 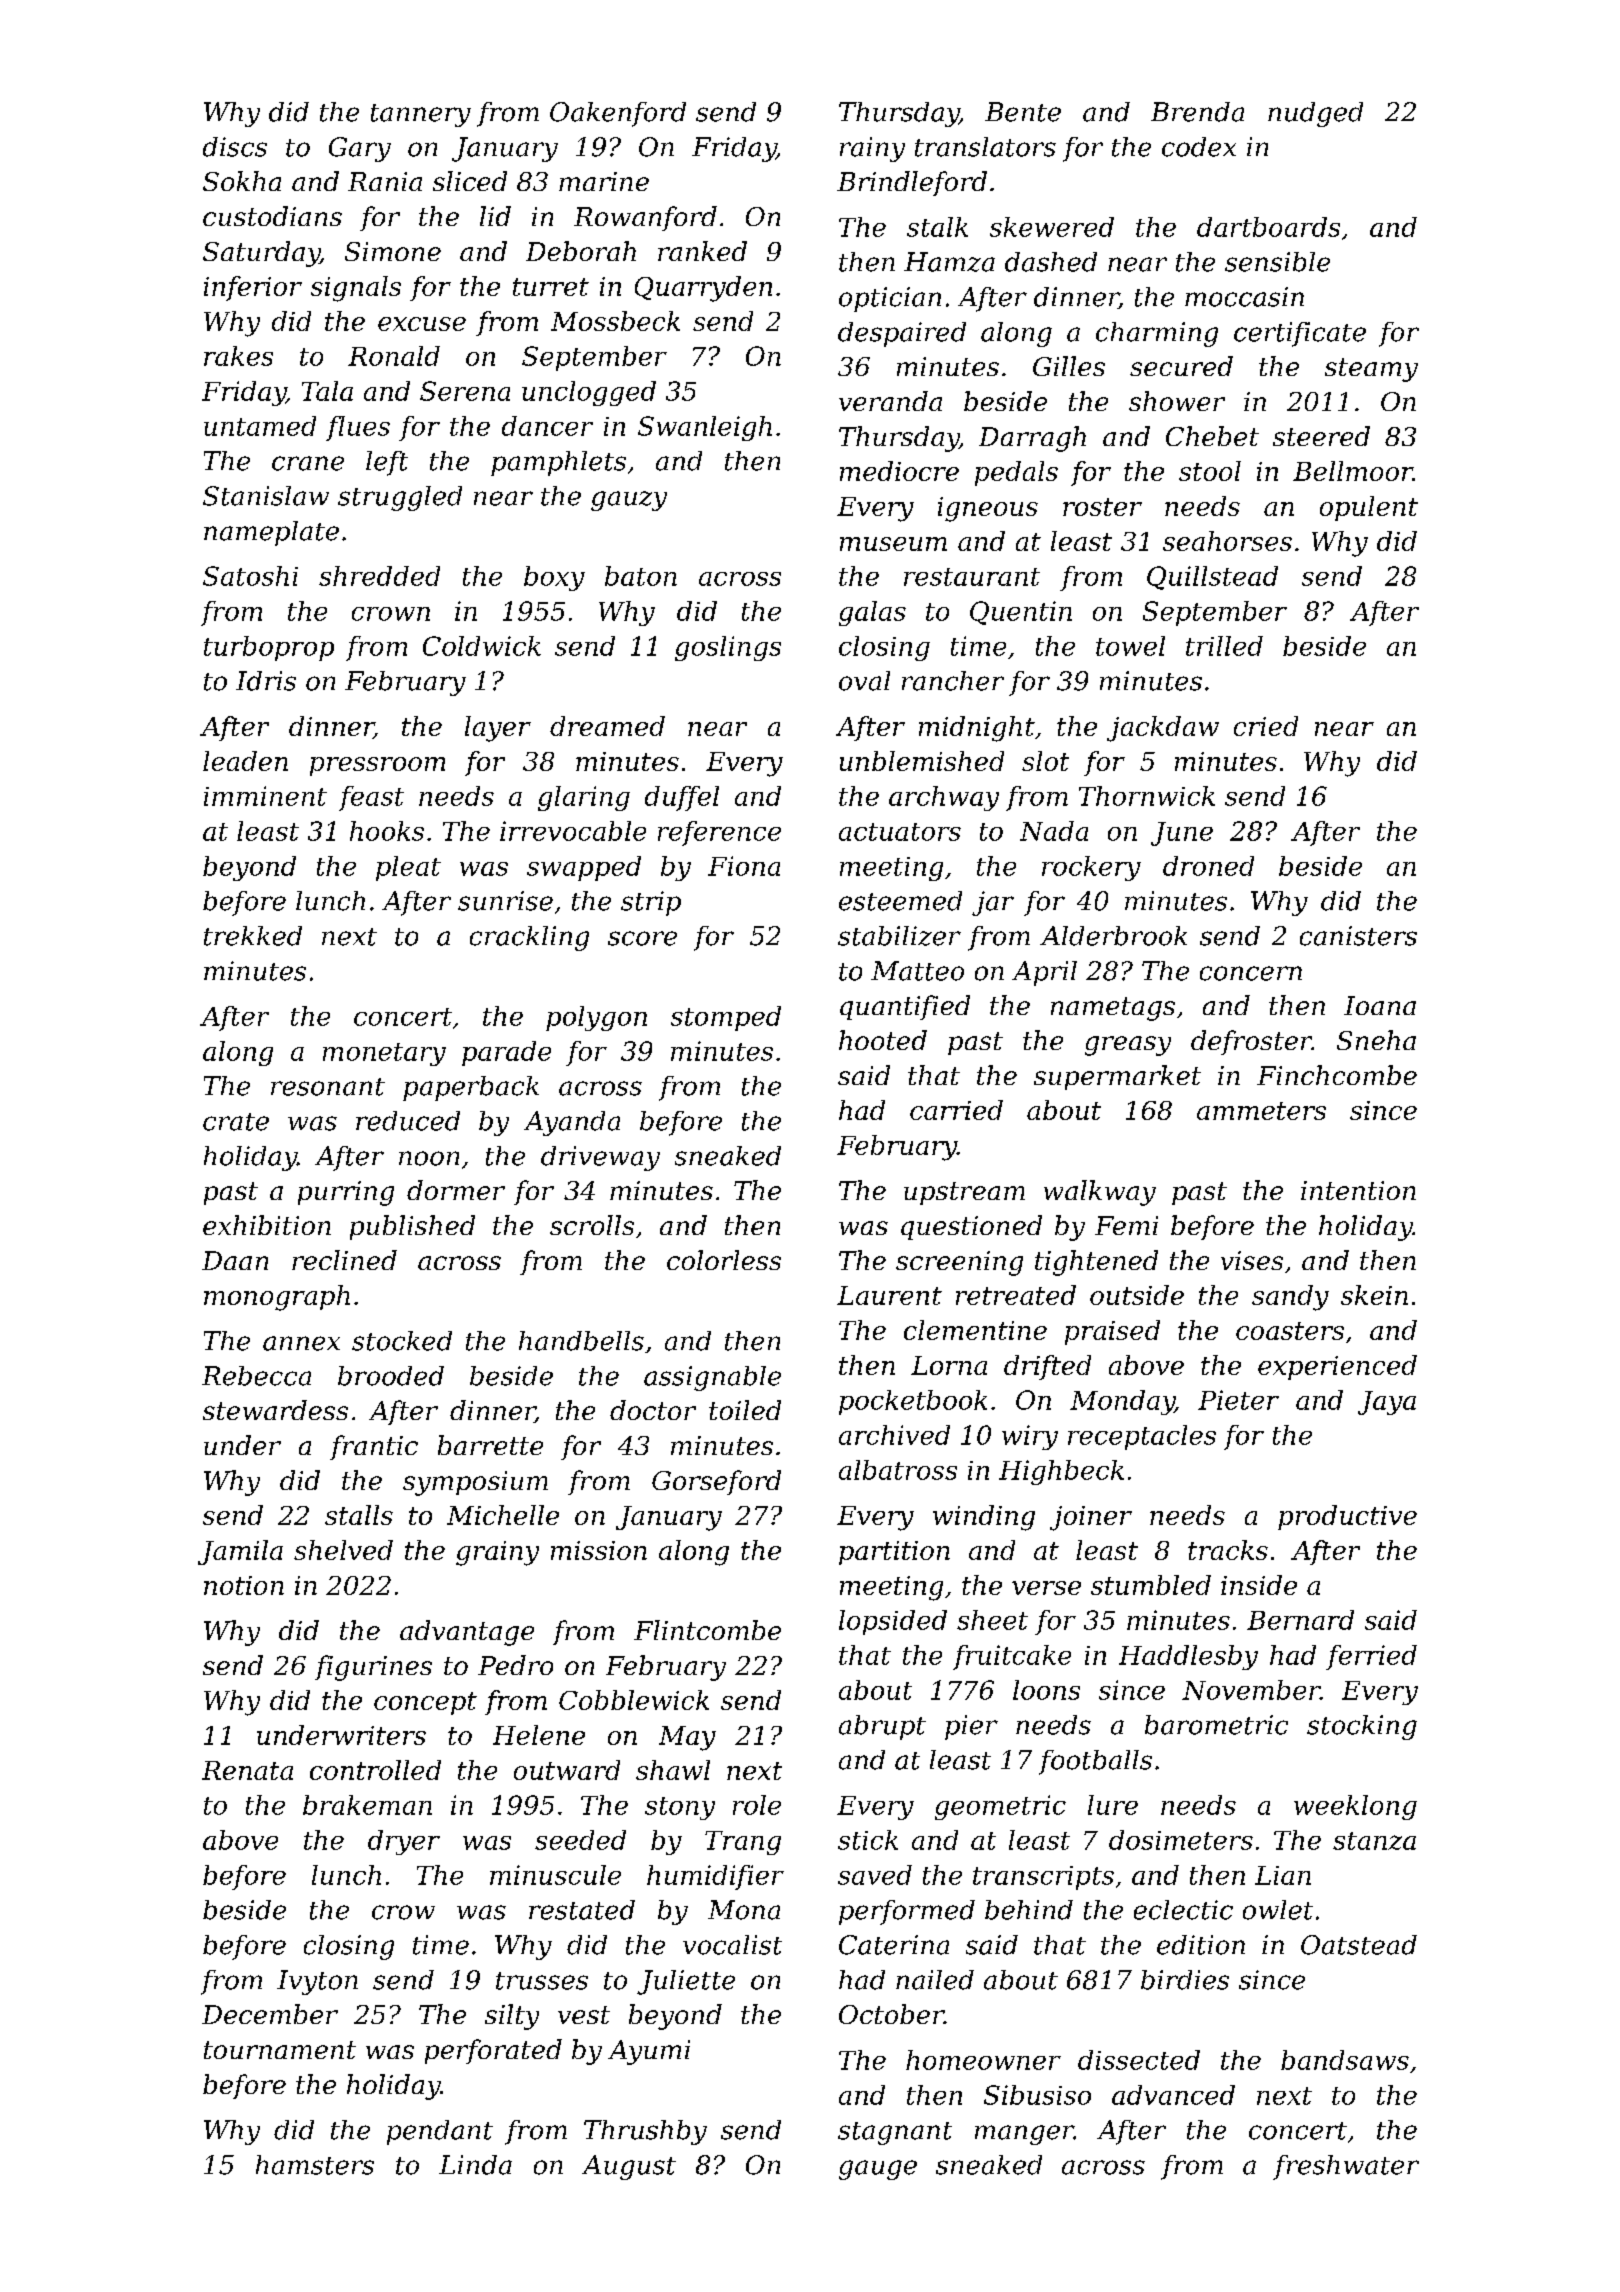 I want to click on concern, so click(x=1251, y=973).
